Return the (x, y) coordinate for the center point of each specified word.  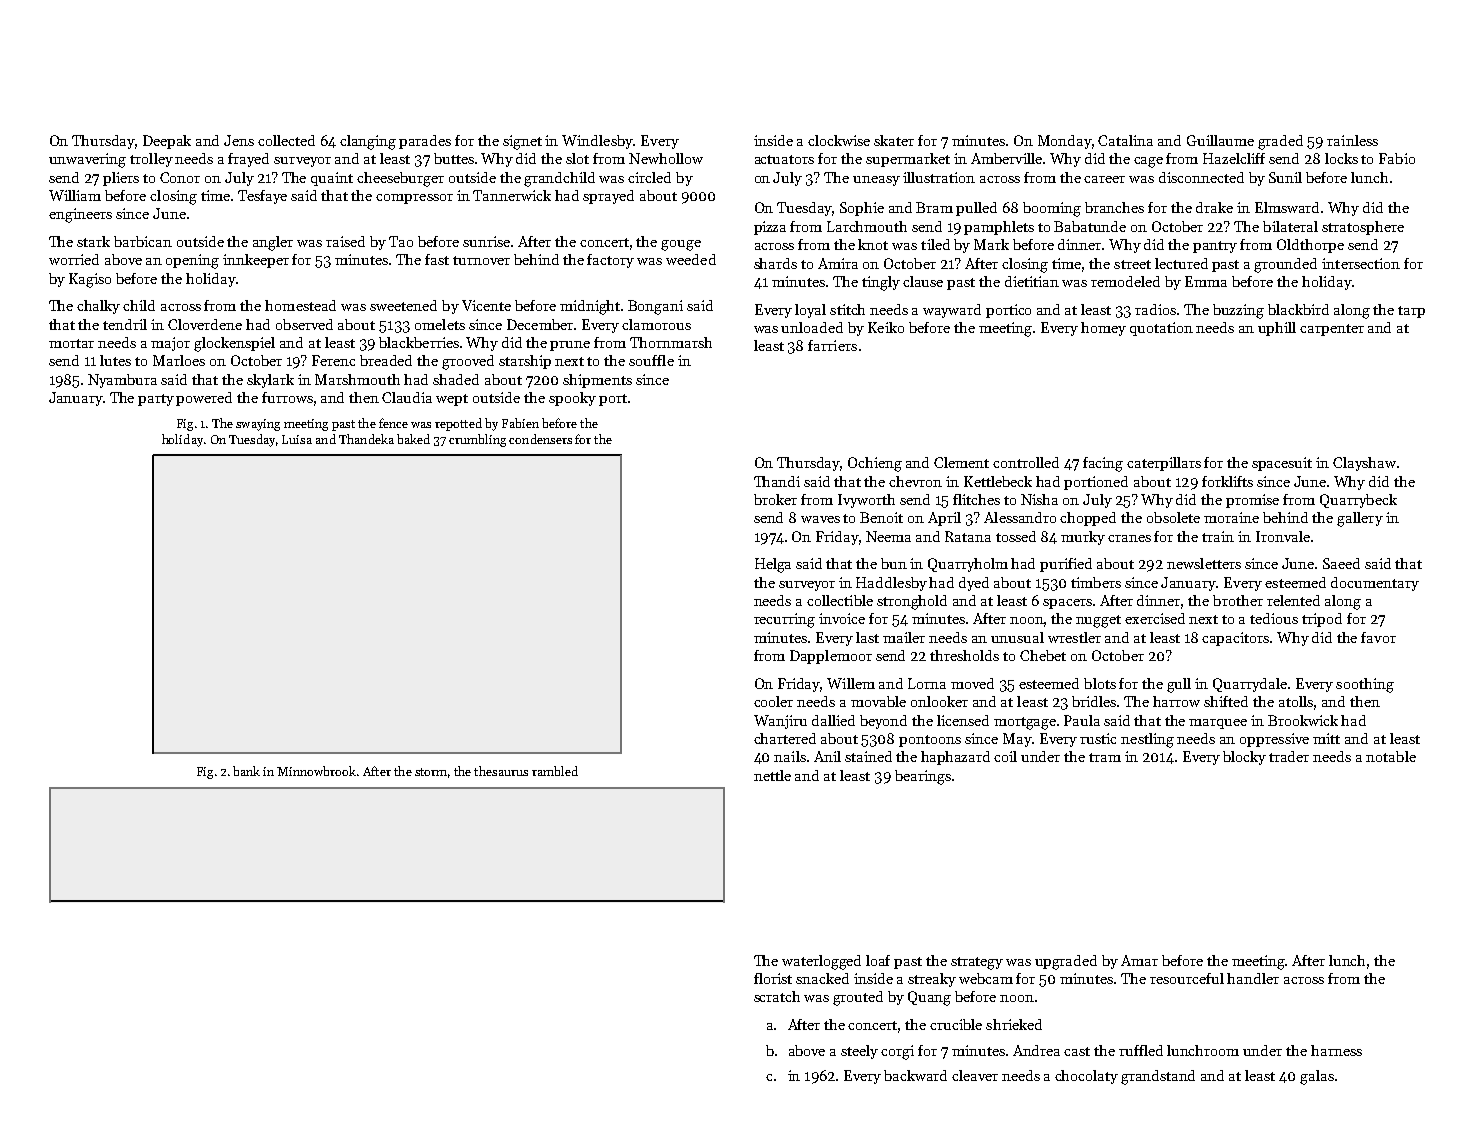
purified (1066, 565)
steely (859, 1052)
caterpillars (1164, 464)
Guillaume (1220, 140)
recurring (784, 620)
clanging (368, 142)
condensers (540, 439)
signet (522, 142)
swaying (258, 425)
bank (246, 771)
